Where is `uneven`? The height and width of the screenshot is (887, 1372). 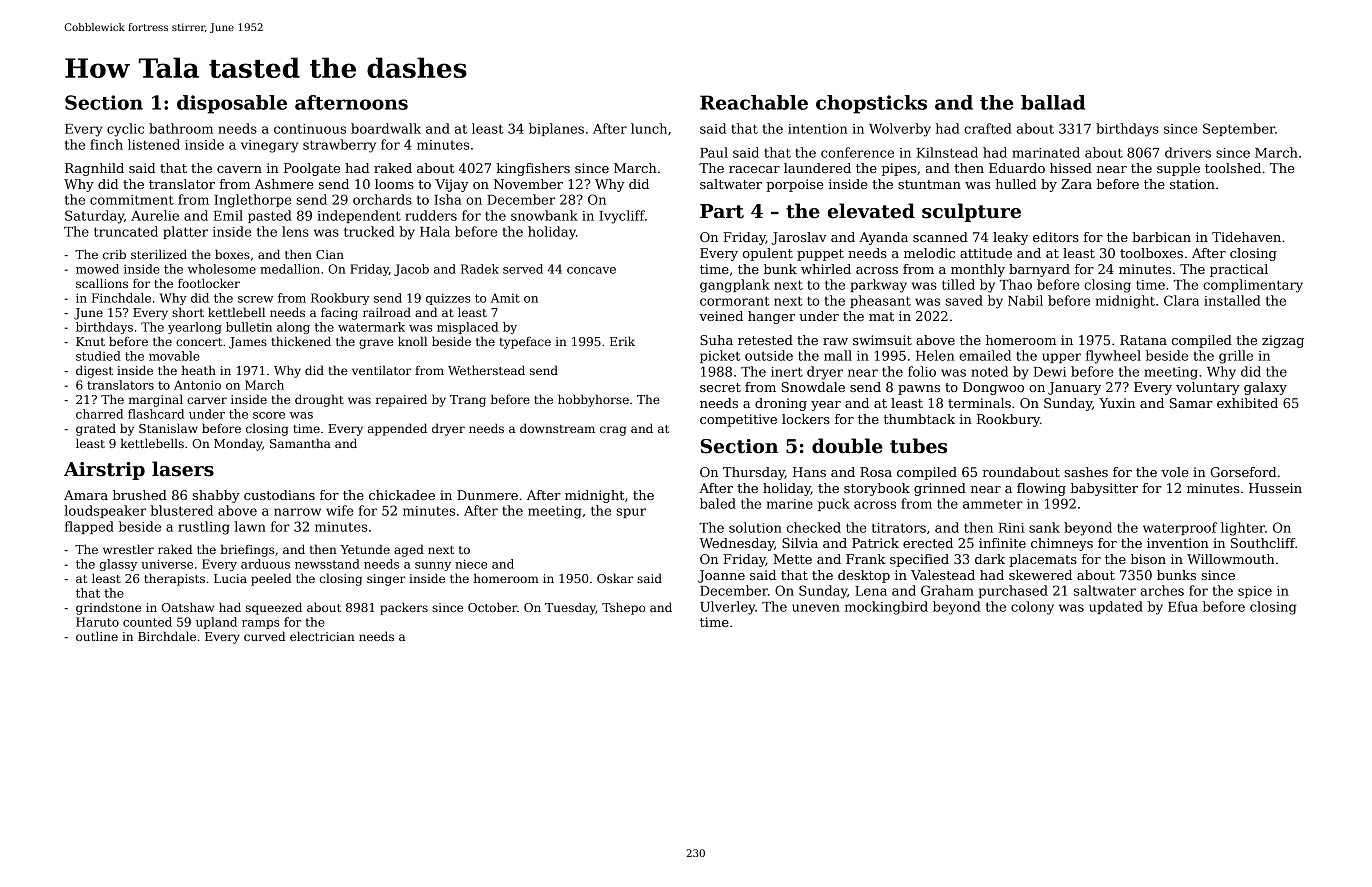
uneven is located at coordinates (816, 608).
